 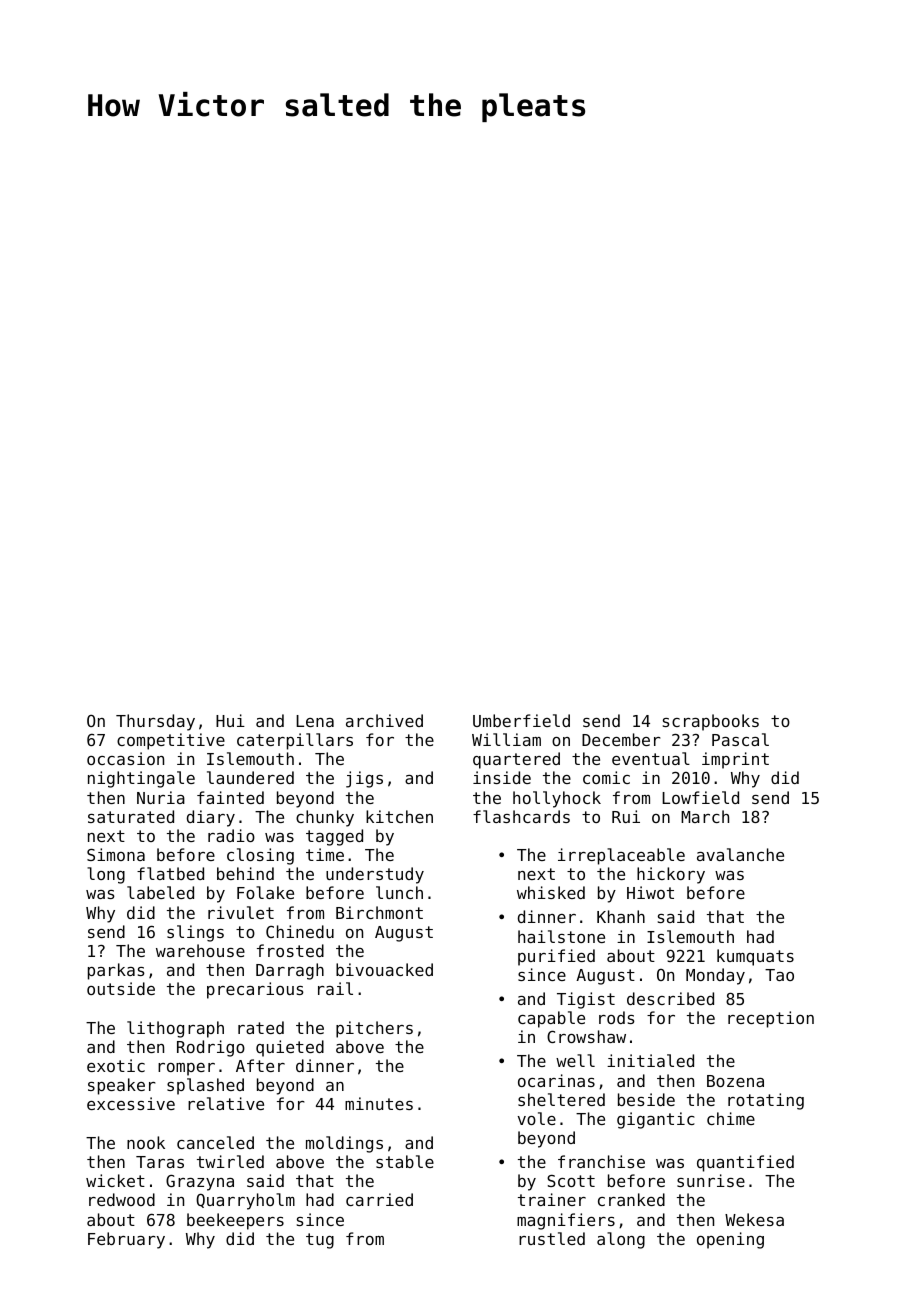 I want to click on February, so click(x=126, y=1240).
